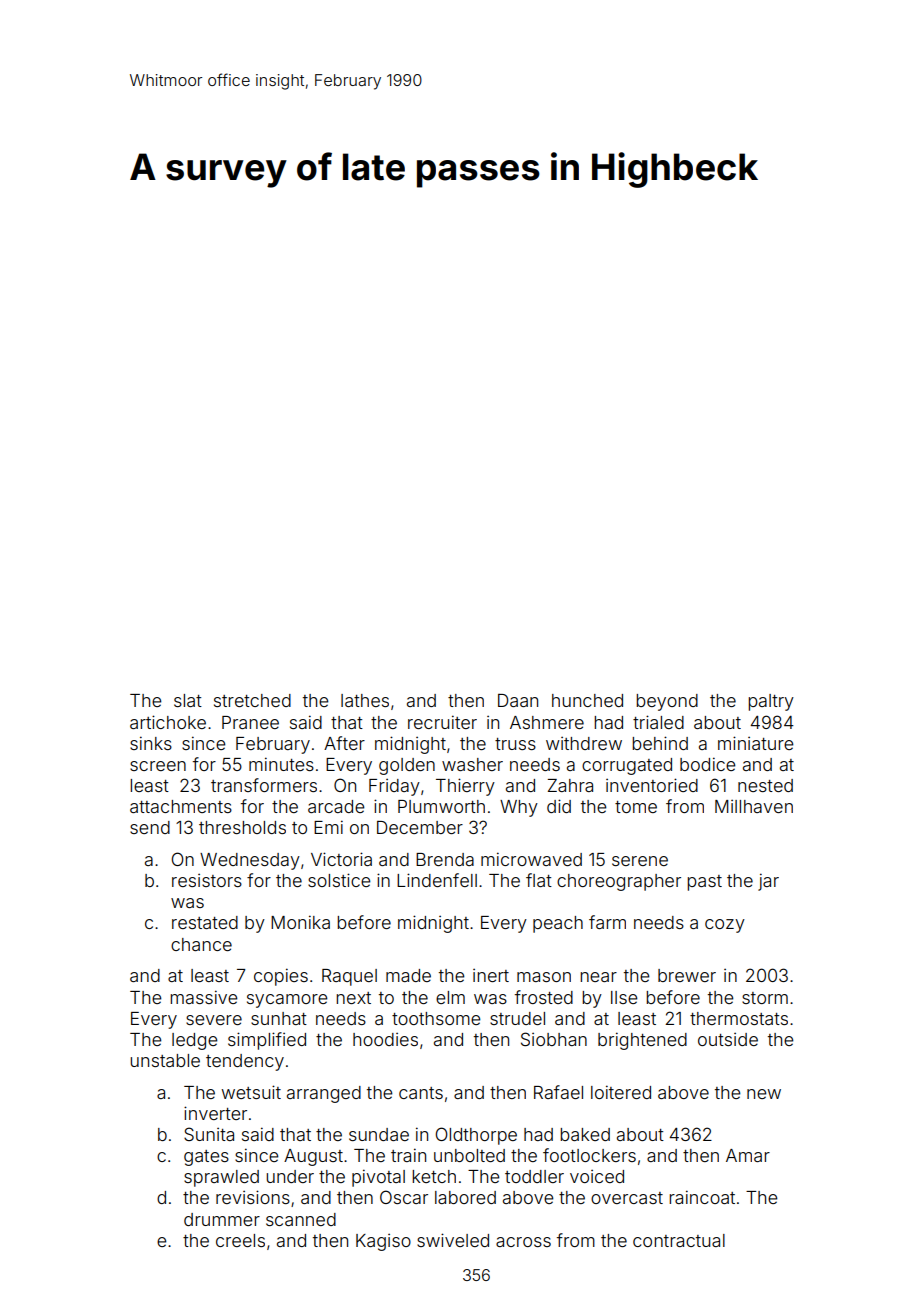  Describe the element at coordinates (365, 700) in the page. I see `lathes` at that location.
